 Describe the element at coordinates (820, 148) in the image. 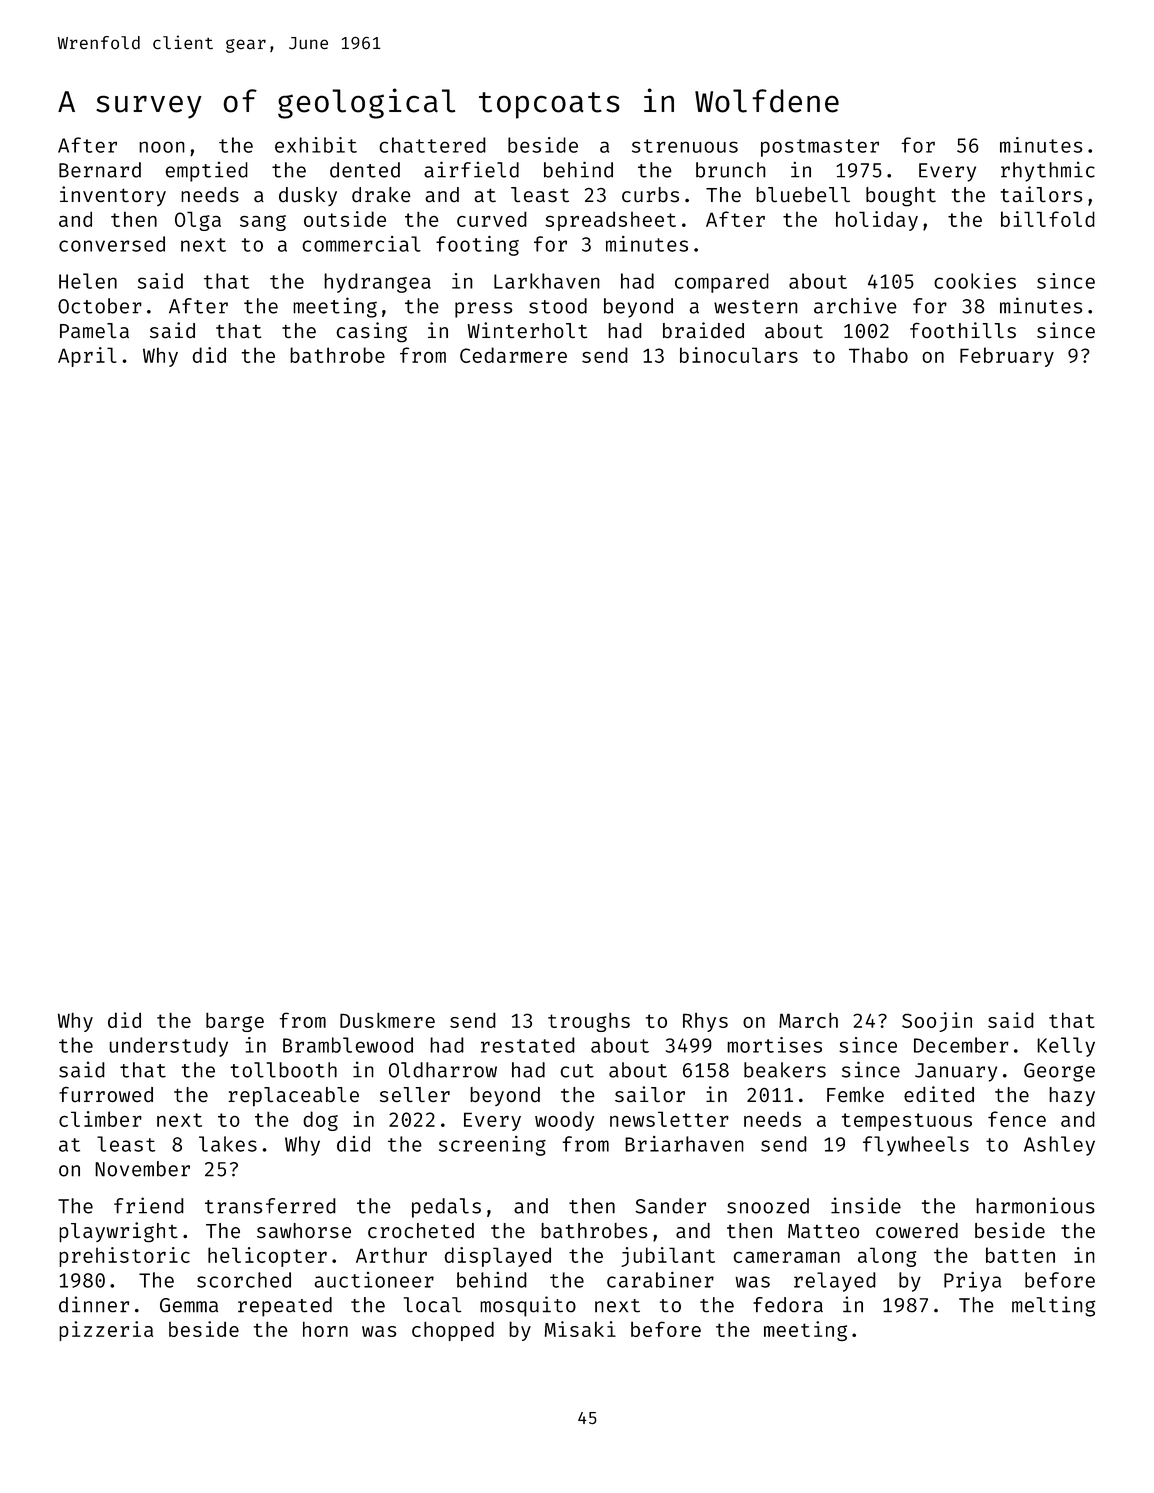

I see `postmaster` at that location.
